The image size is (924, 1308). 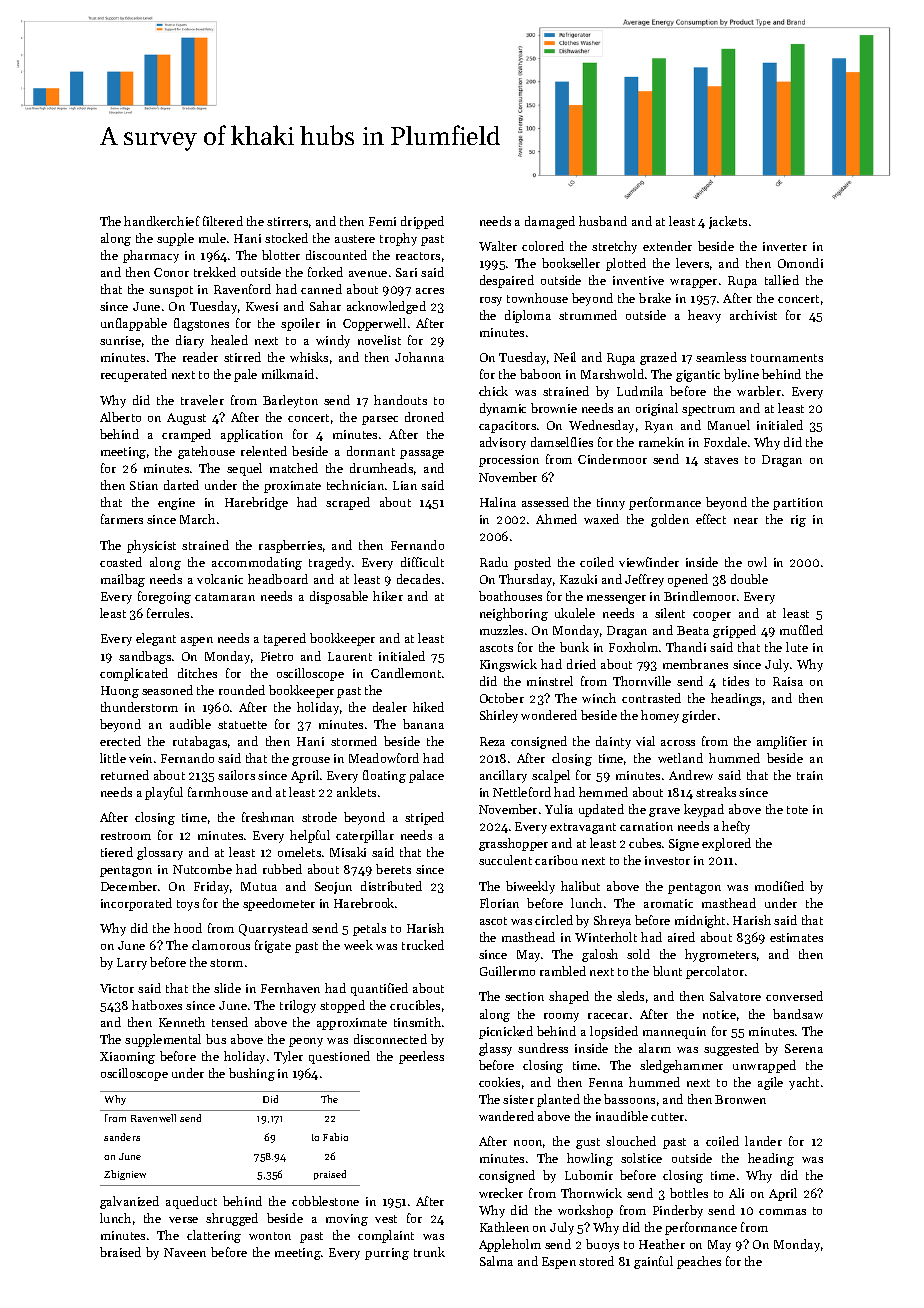 I want to click on rambled, so click(x=563, y=971).
